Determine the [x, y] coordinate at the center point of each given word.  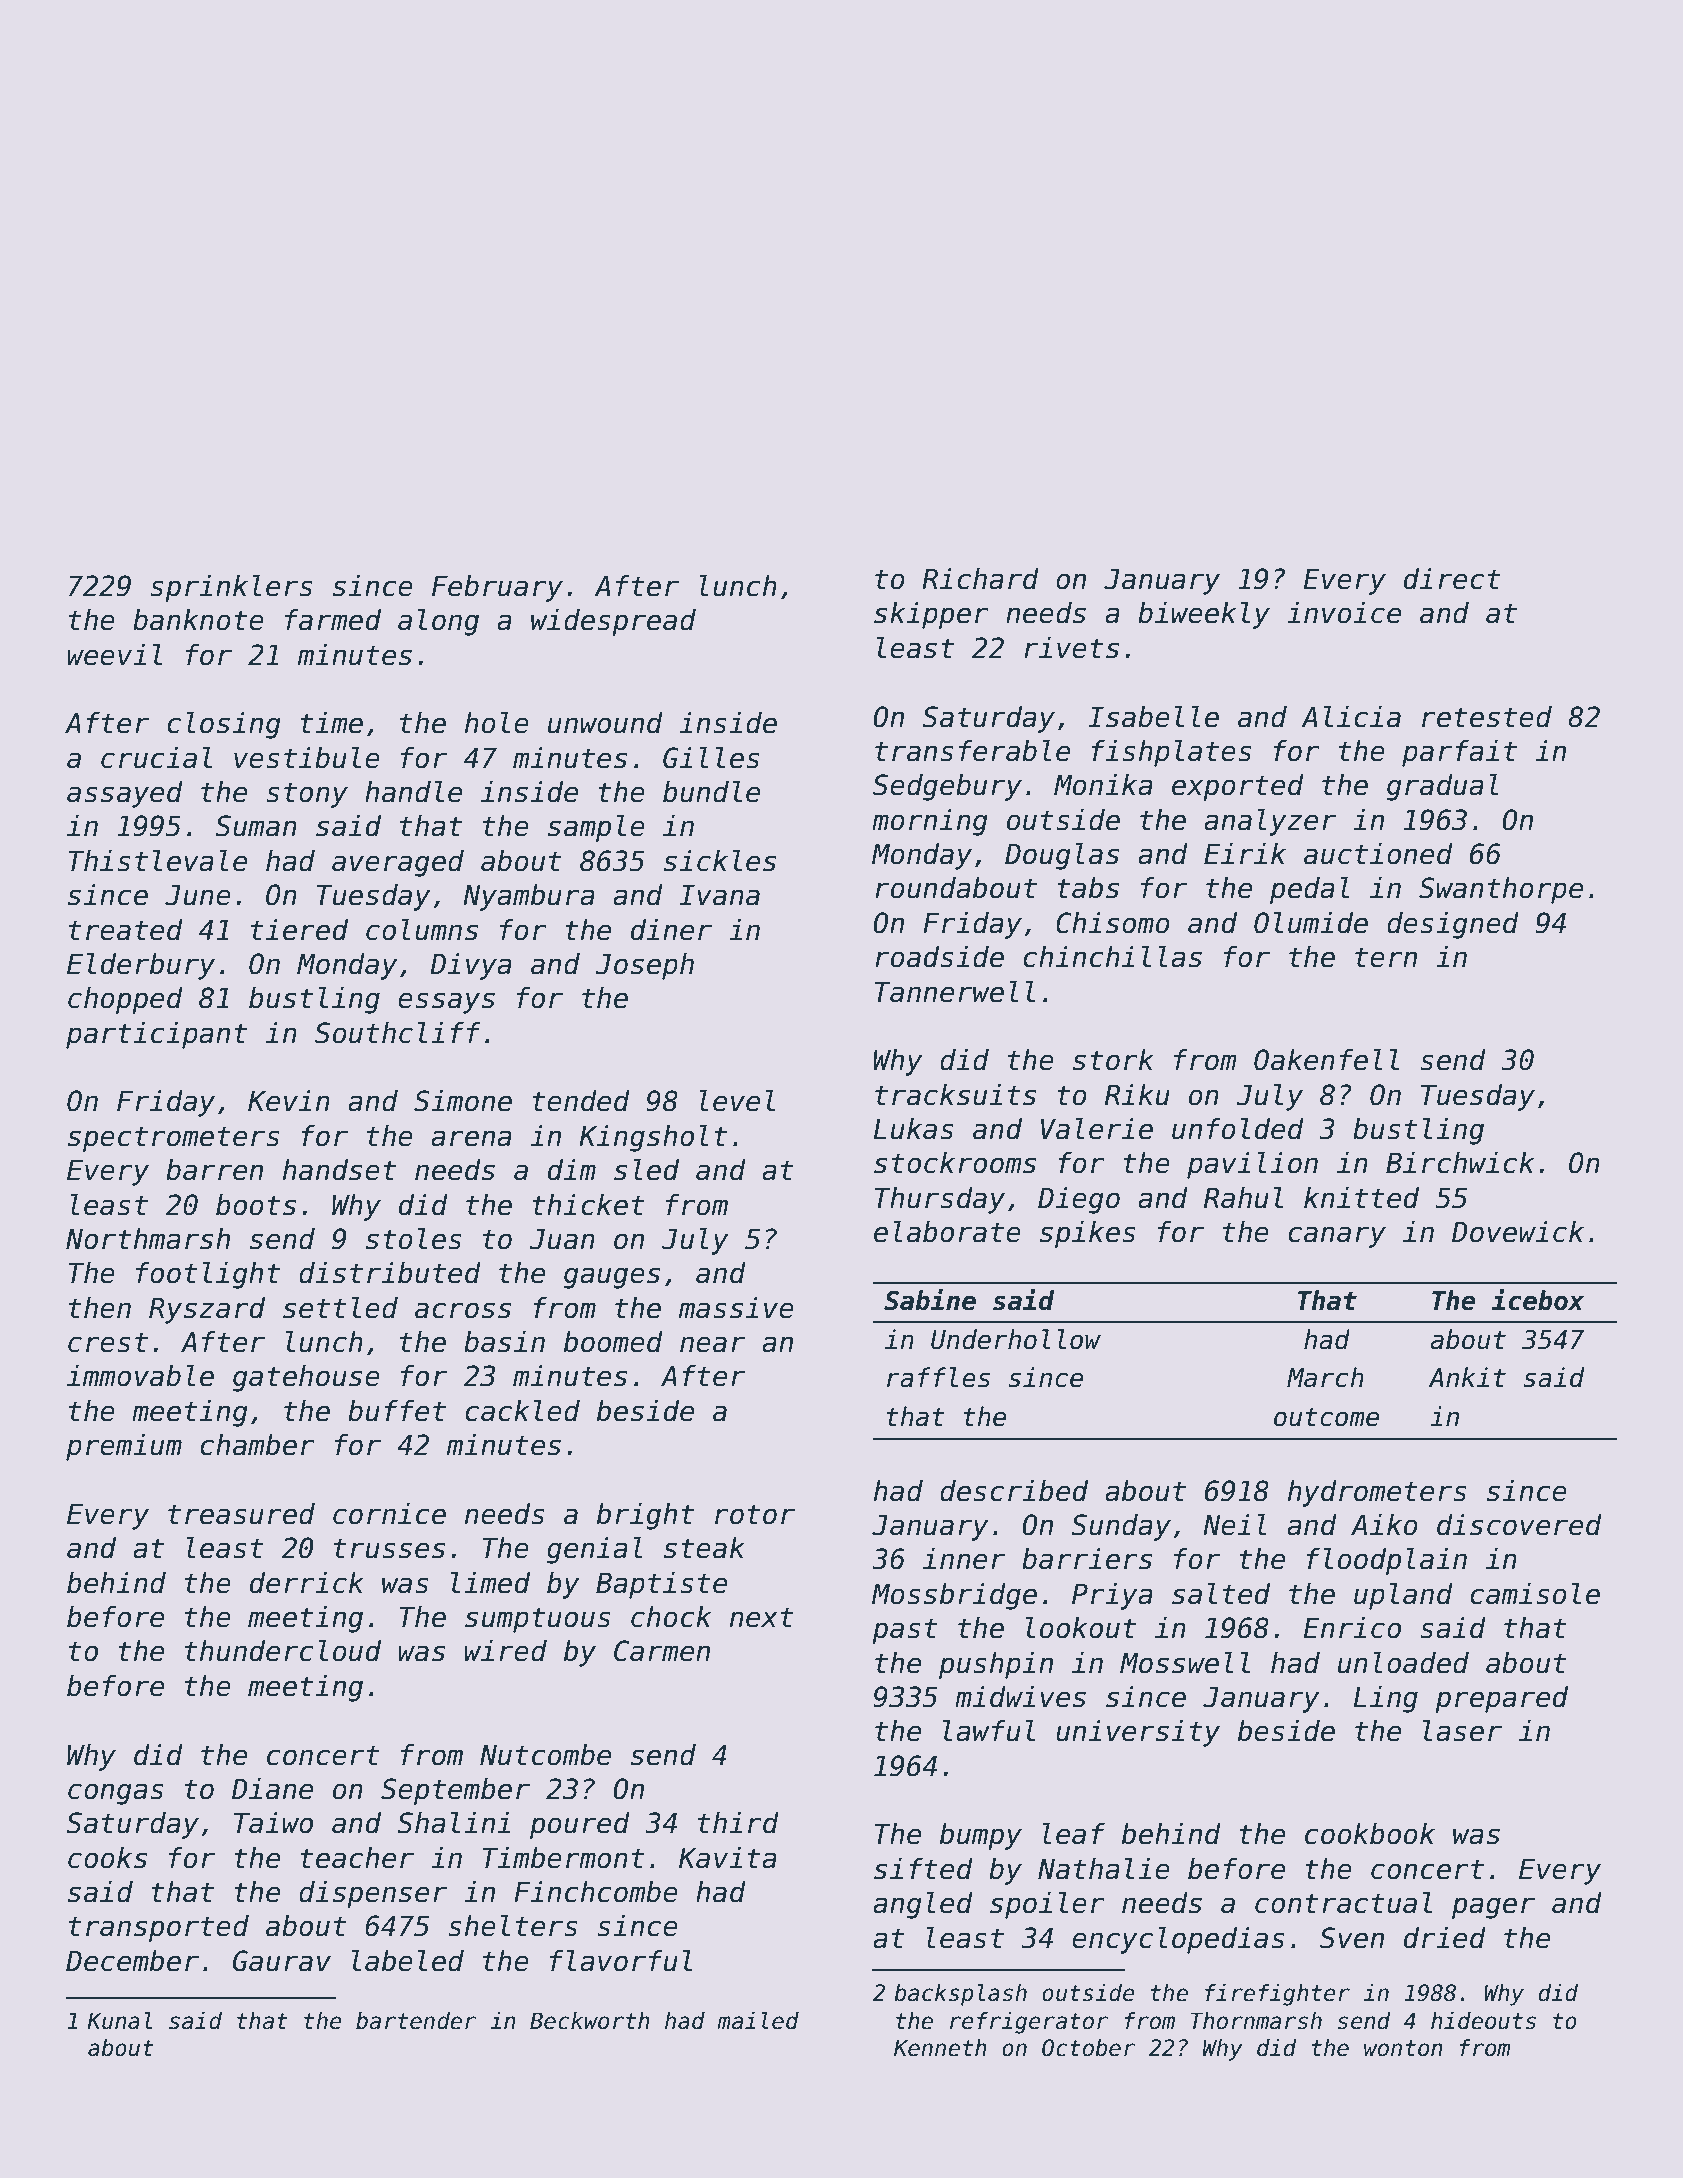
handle [413, 792]
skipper [931, 615]
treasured [241, 1514]
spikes [1088, 1234]
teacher [357, 1858]
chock [671, 1617]
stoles [414, 1239]
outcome [1326, 1417]
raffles [938, 1377]
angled [923, 1905]
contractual [1343, 1903]
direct [1452, 579]
